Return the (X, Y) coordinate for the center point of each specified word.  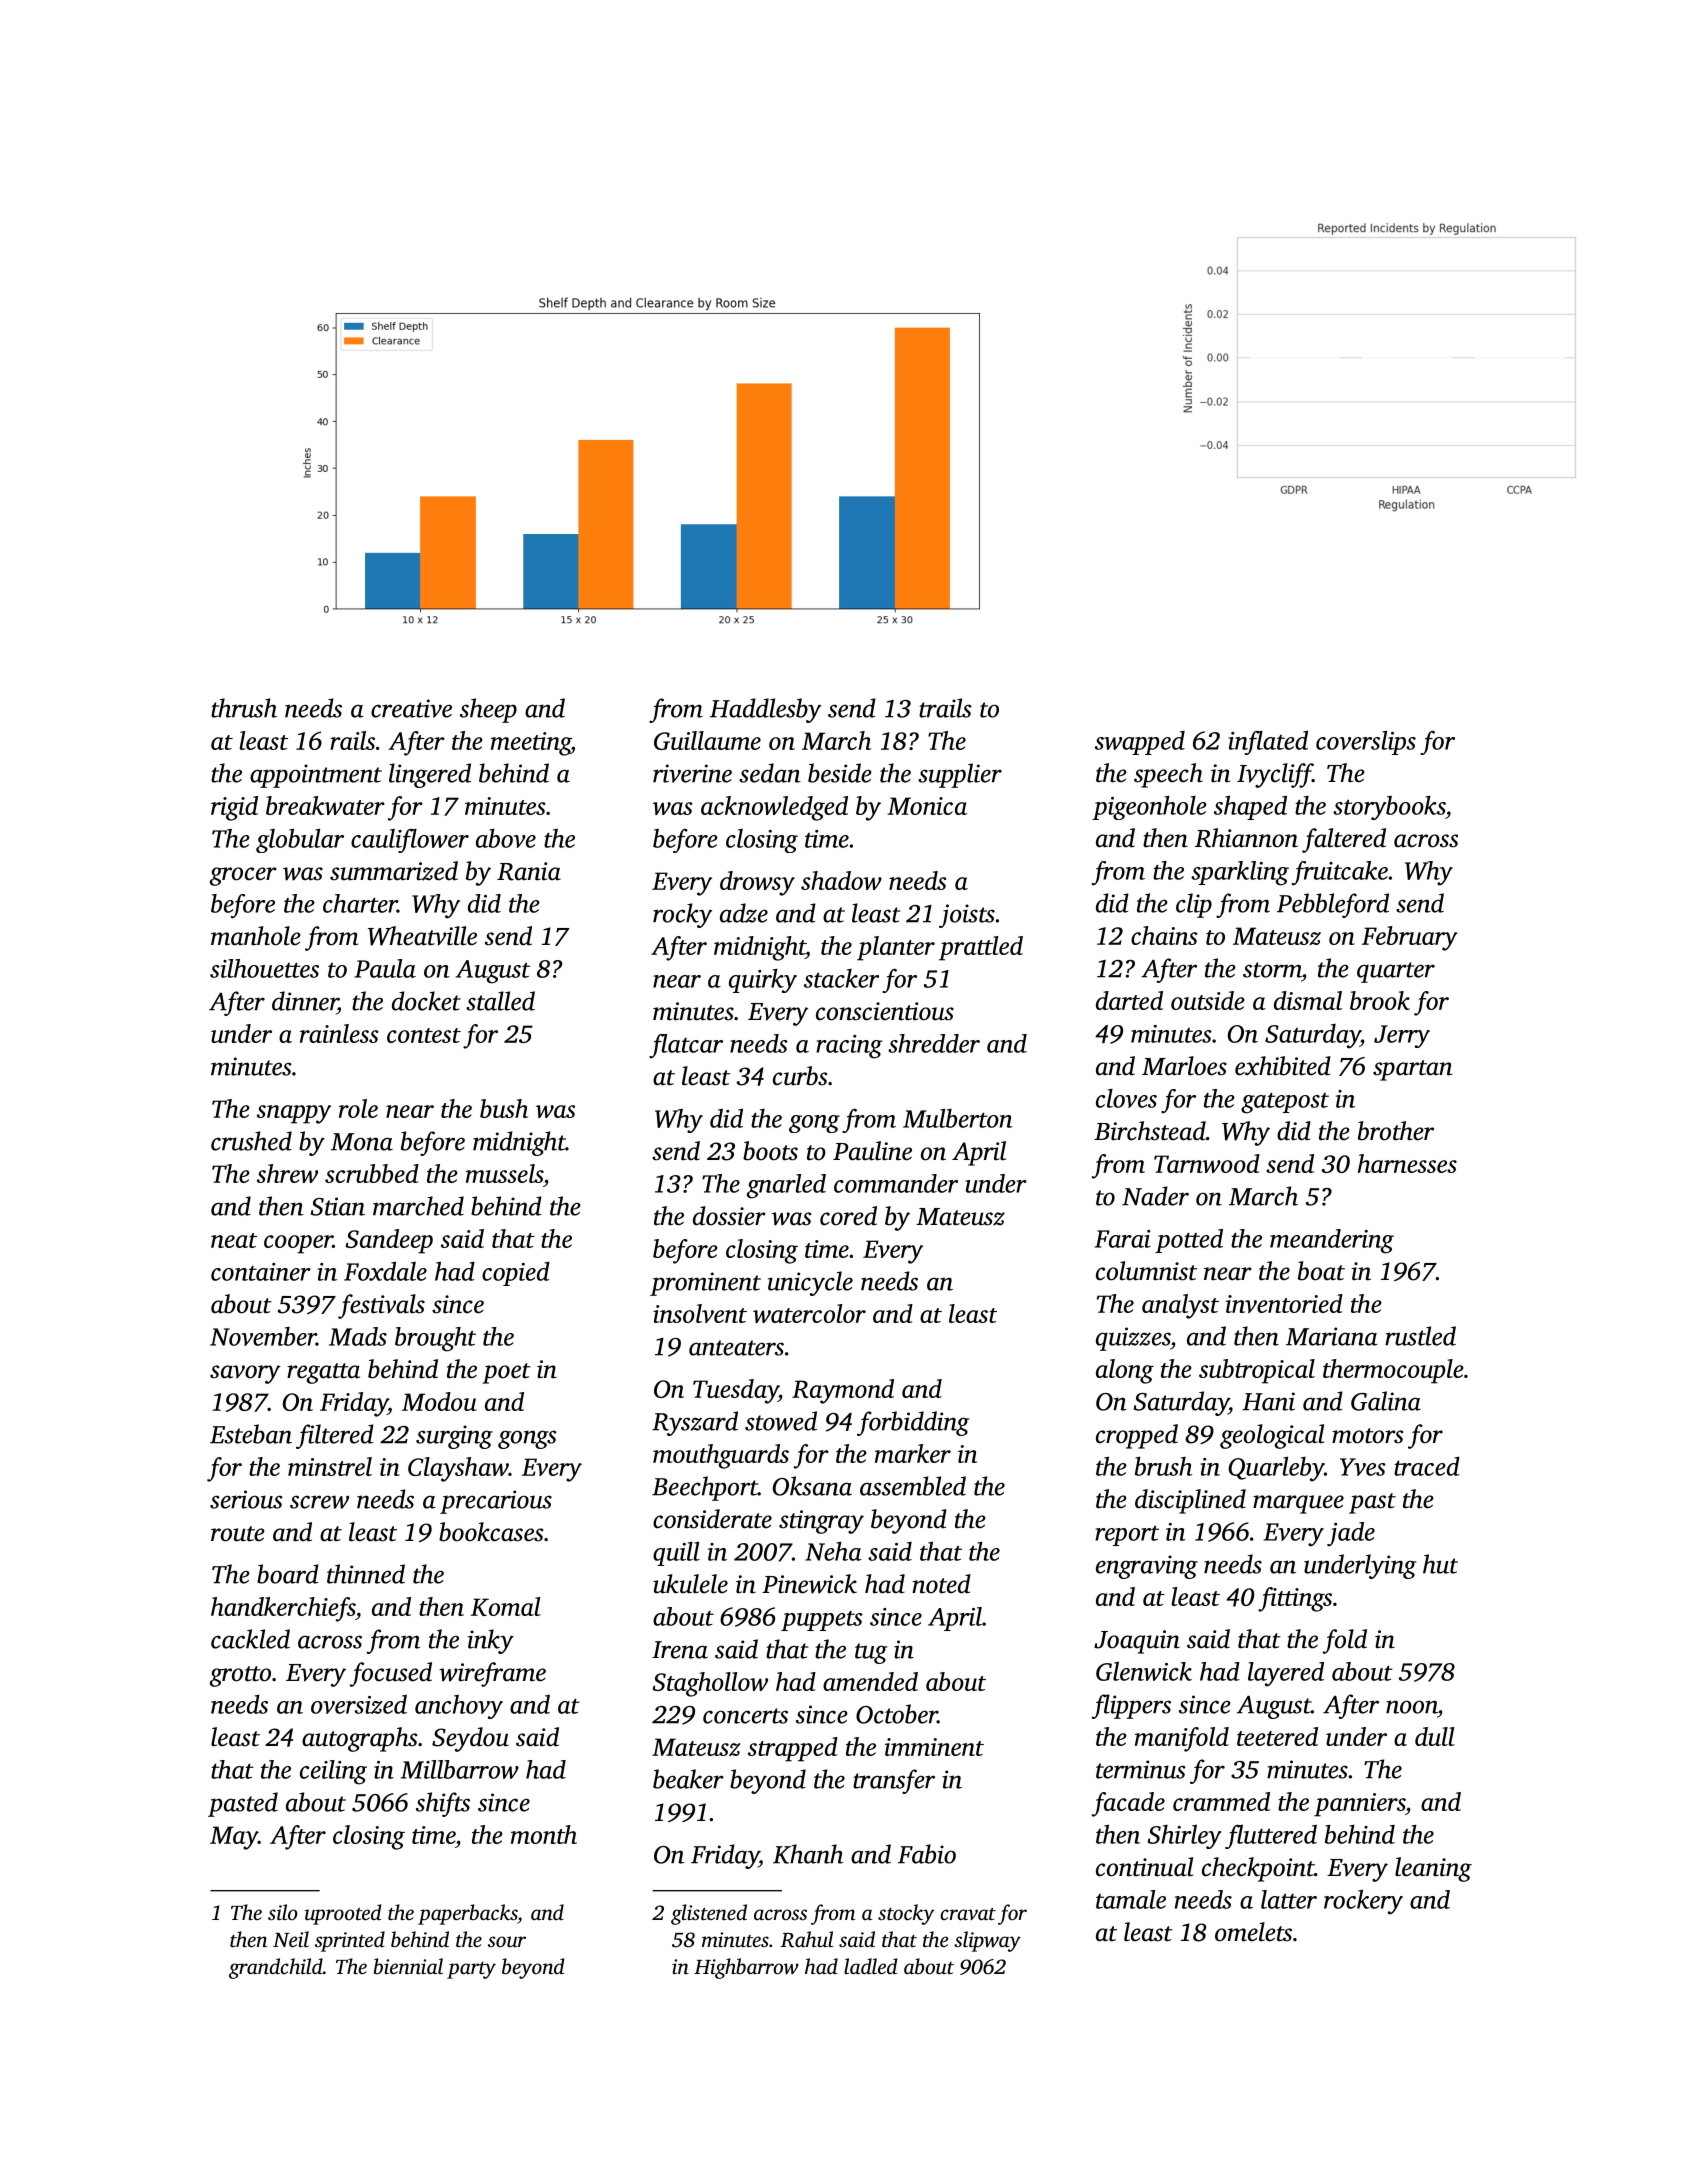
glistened (709, 1914)
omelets (1253, 1932)
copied (516, 1274)
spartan (1412, 1070)
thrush (244, 708)
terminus (1141, 1769)
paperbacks (468, 1914)
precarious (496, 1502)
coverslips (1366, 743)
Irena (680, 1650)
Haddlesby (765, 710)
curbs (800, 1076)
